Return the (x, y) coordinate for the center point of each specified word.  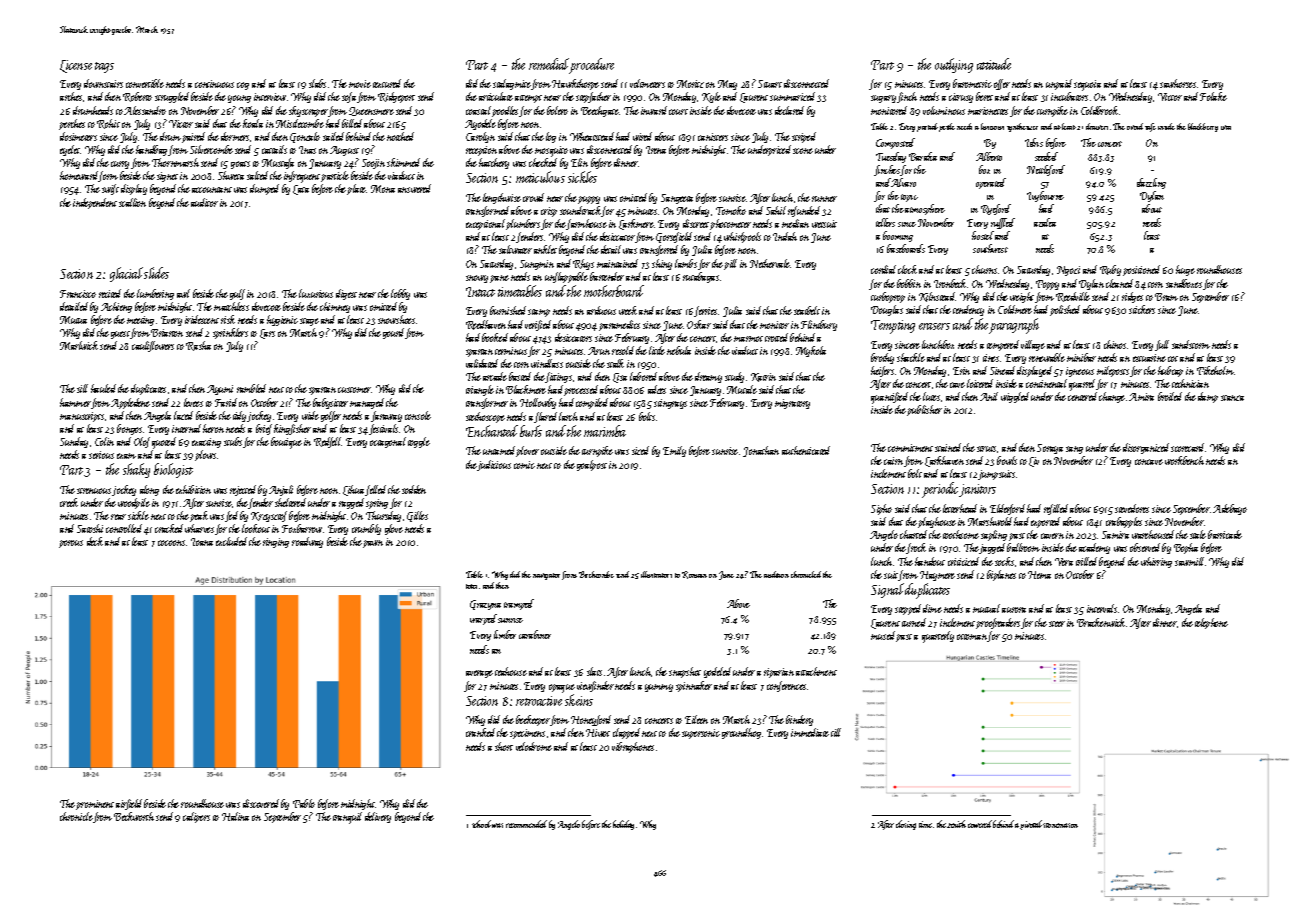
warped (483, 619)
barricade (1225, 534)
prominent (95, 805)
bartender (607, 276)
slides (156, 273)
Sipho (881, 509)
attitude (994, 64)
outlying (954, 65)
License (76, 66)
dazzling (1151, 183)
